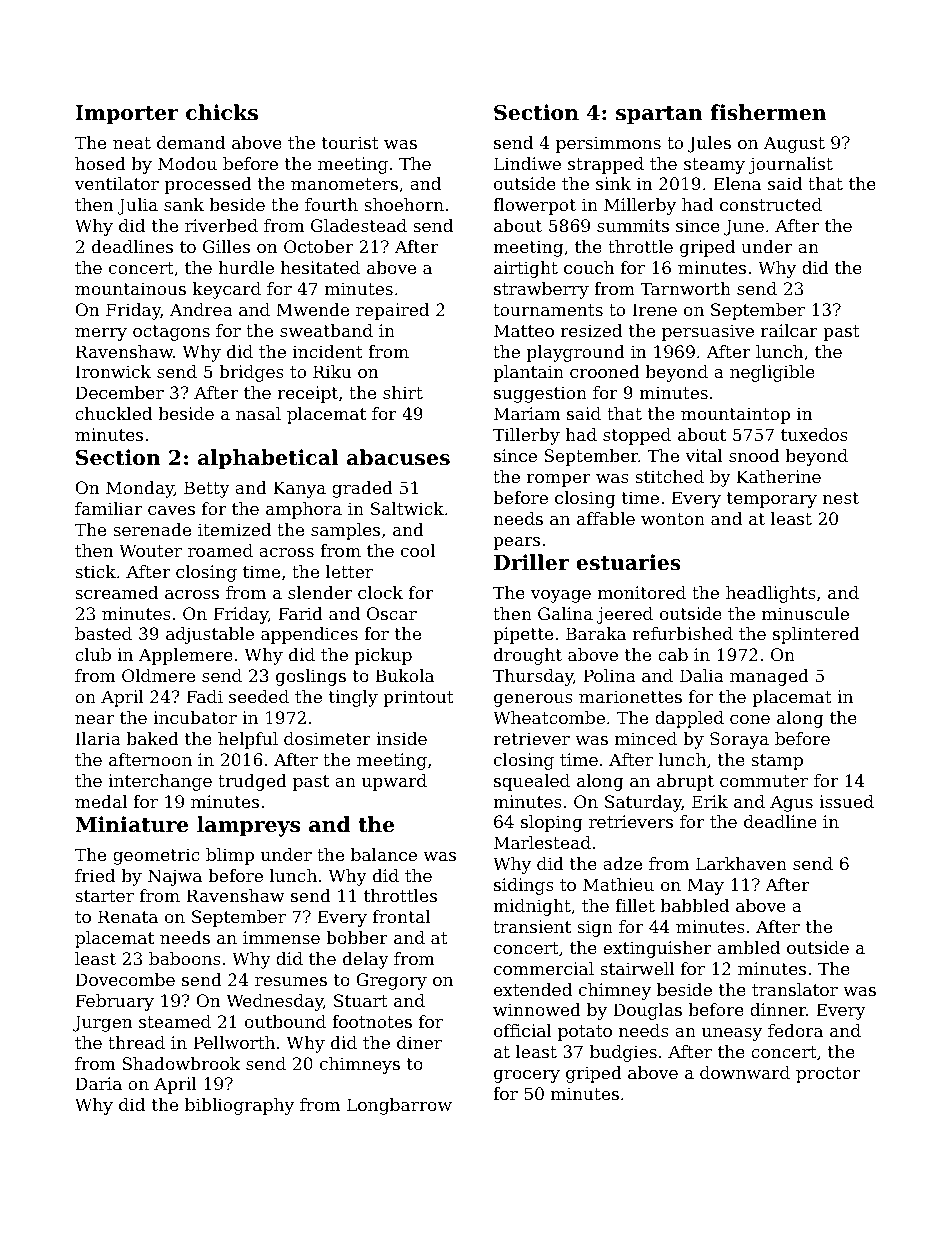 Image resolution: width=952 pixels, height=1233 pixels. I want to click on Gladestead, so click(359, 225).
